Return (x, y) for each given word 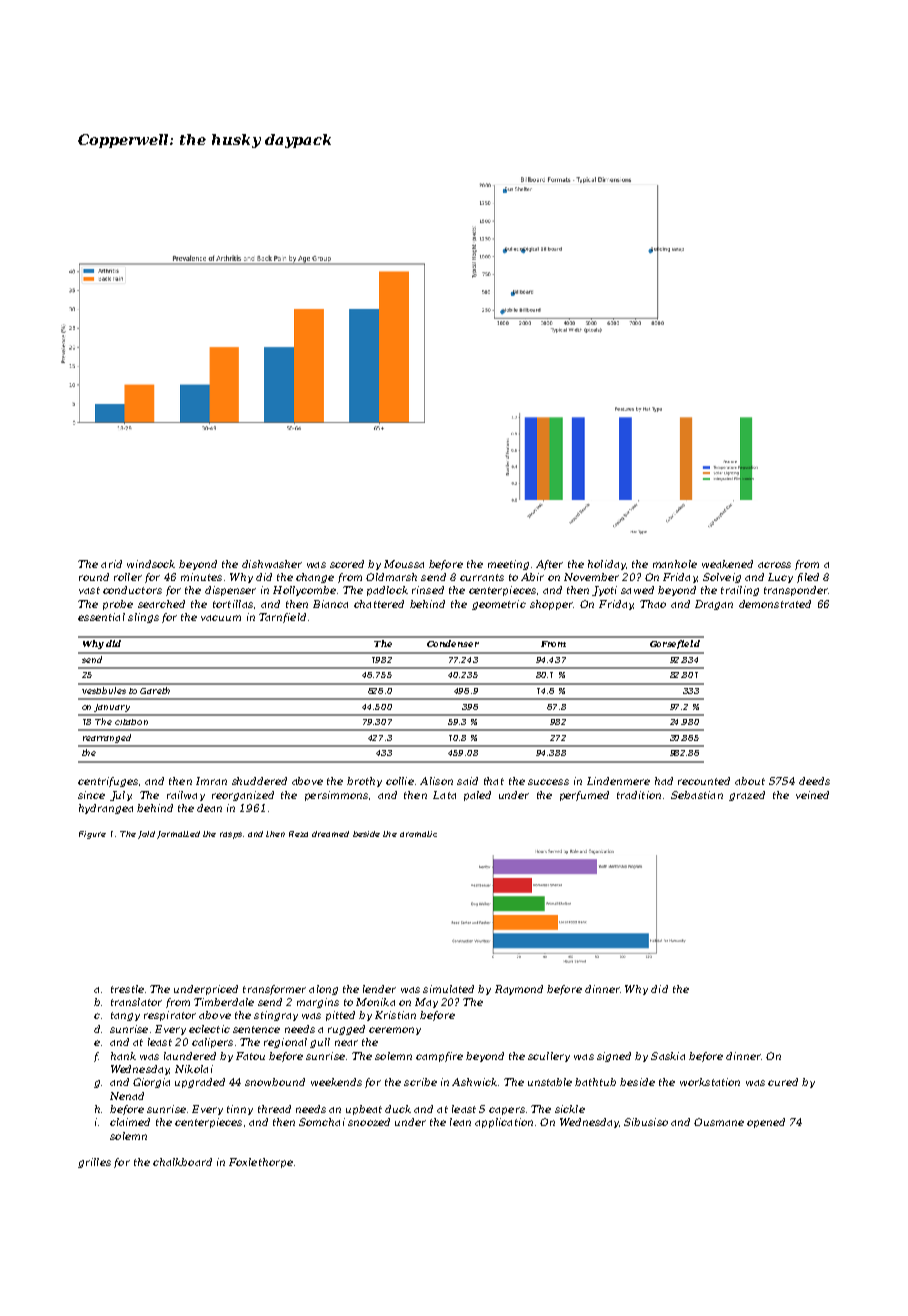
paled (477, 796)
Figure (92, 835)
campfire (439, 1057)
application (504, 1123)
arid (111, 564)
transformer (274, 990)
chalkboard (182, 1162)
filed (808, 578)
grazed (747, 796)
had (664, 781)
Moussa (404, 564)
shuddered (259, 781)
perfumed (584, 796)
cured (783, 1082)
